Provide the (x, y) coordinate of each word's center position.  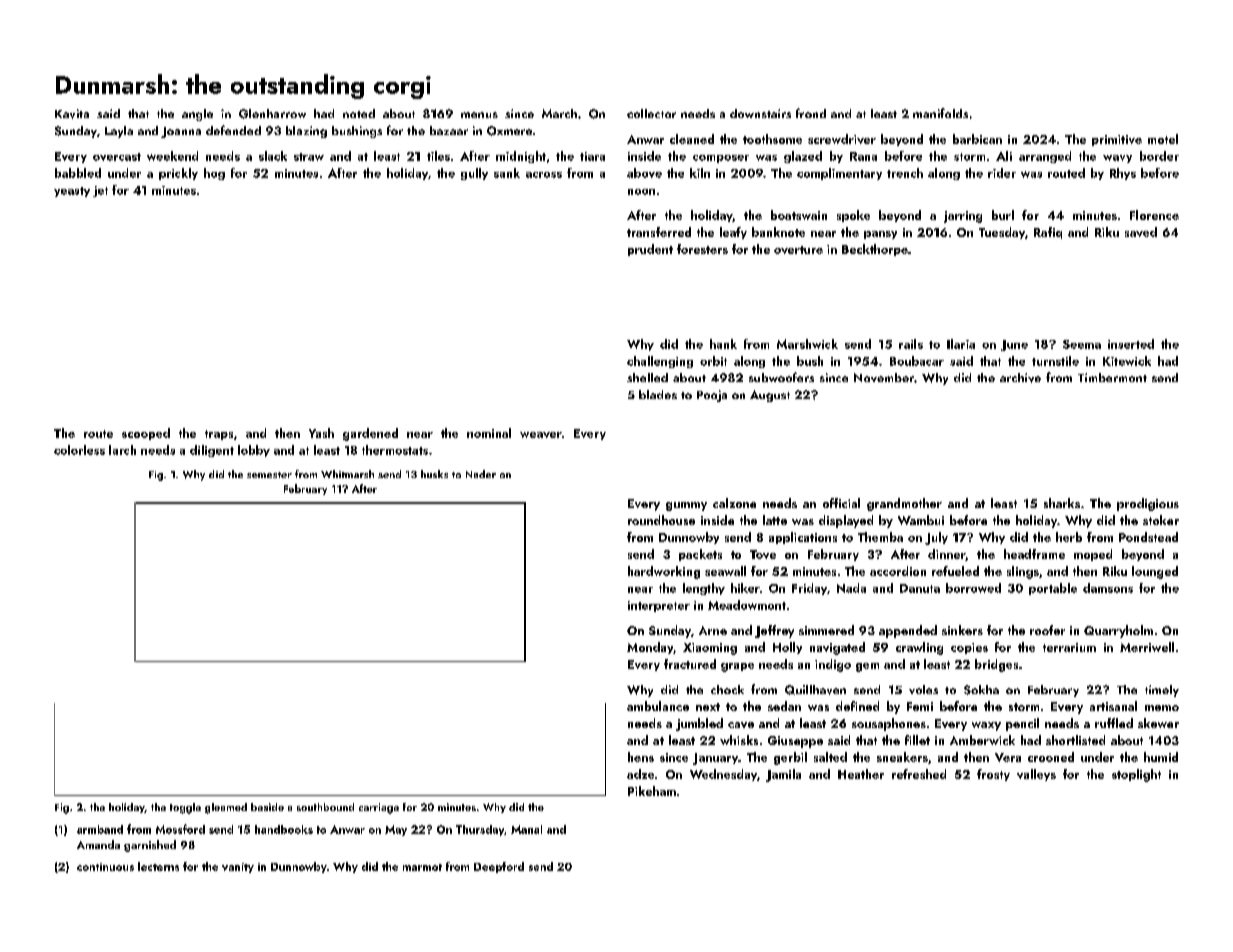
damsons (1108, 588)
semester (269, 475)
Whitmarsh (347, 474)
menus (479, 115)
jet (100, 191)
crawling (919, 648)
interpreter (659, 606)
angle (197, 115)
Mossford (180, 829)
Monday (650, 648)
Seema (1082, 344)
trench (905, 173)
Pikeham (652, 791)
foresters (702, 249)
